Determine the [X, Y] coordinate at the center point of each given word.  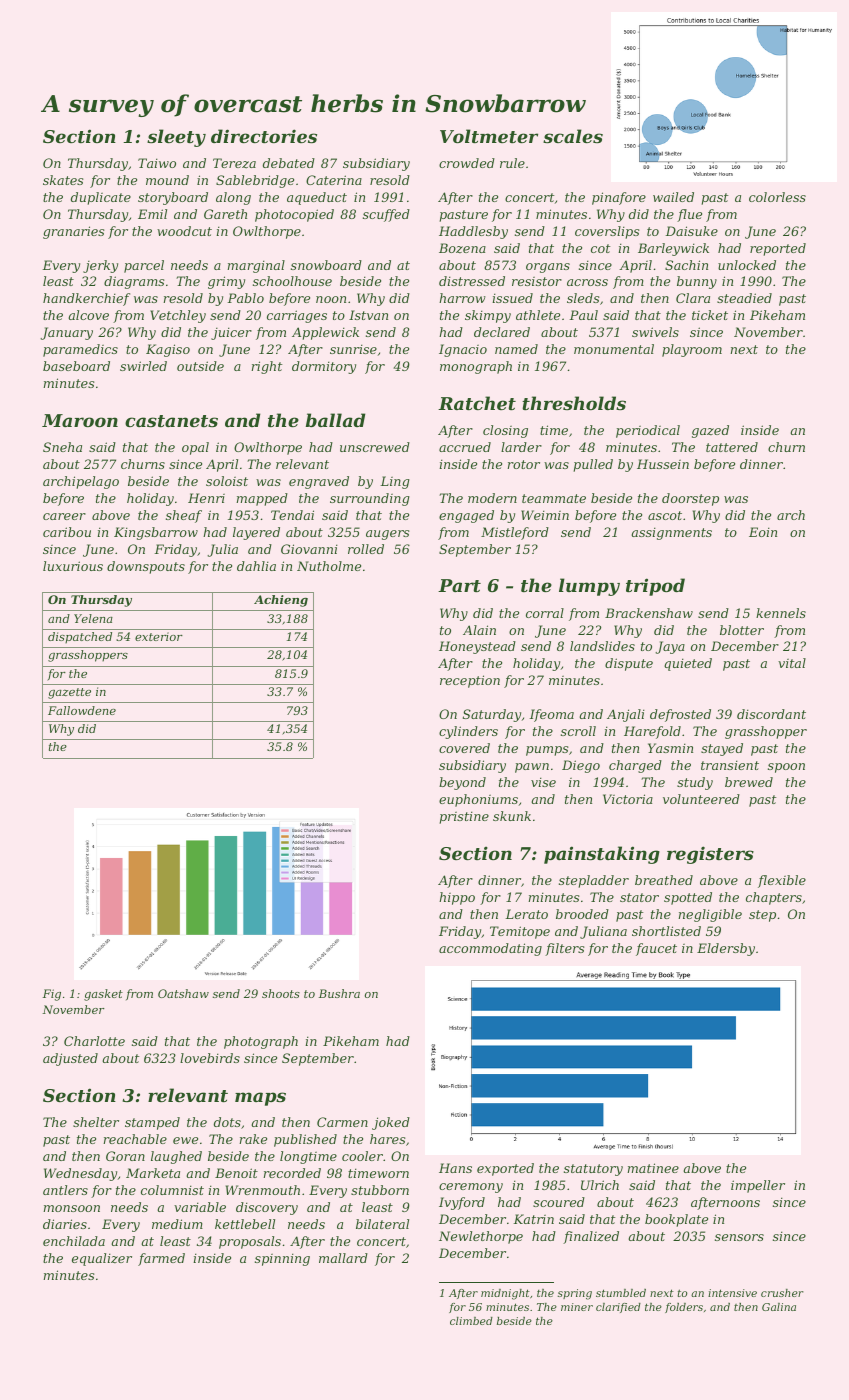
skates [63, 180]
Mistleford [515, 533]
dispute [629, 664]
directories [264, 136]
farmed [161, 1259]
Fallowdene [82, 710]
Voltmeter [489, 136]
